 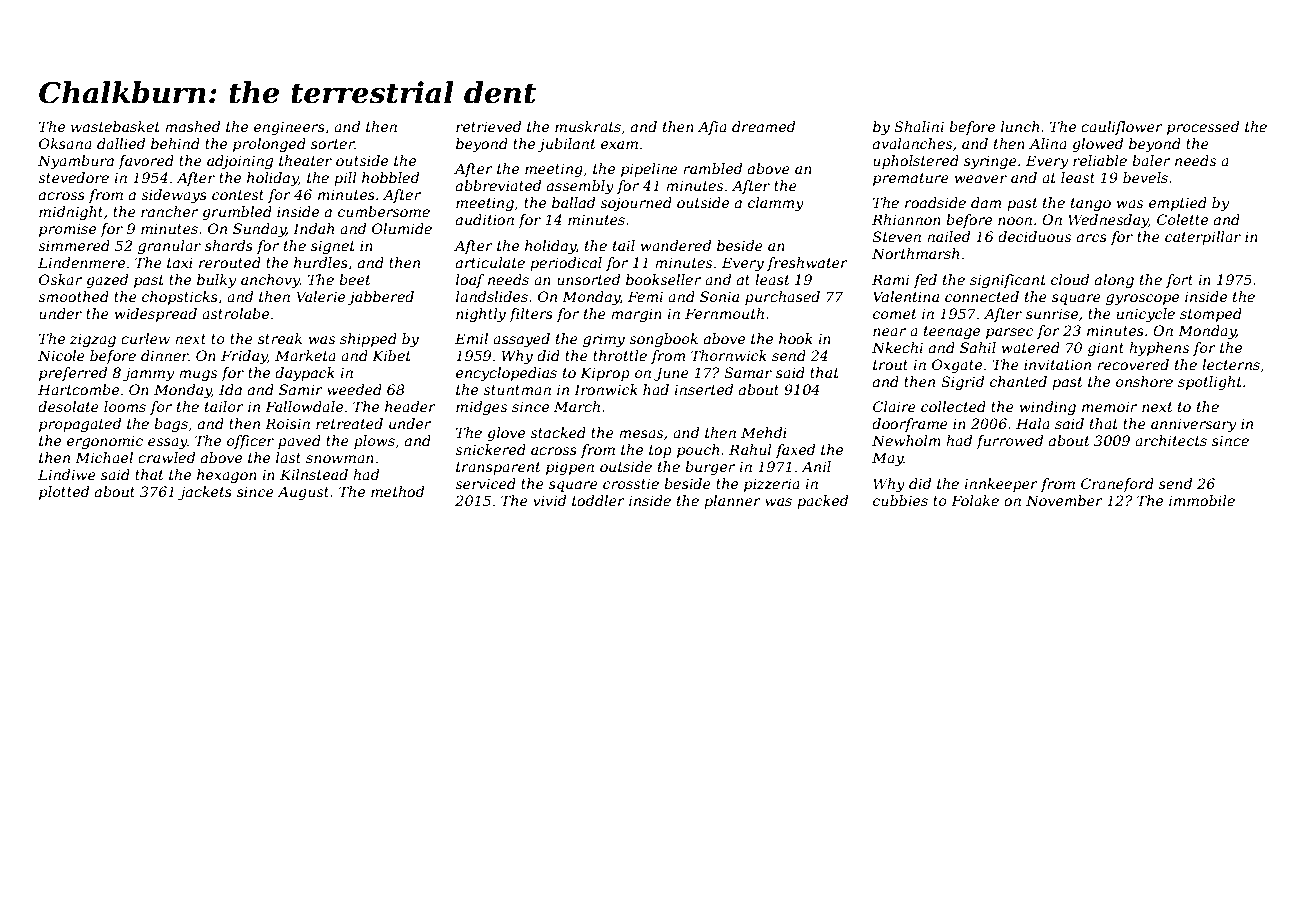 What do you see at coordinates (776, 204) in the document?
I see `clammy` at bounding box center [776, 204].
